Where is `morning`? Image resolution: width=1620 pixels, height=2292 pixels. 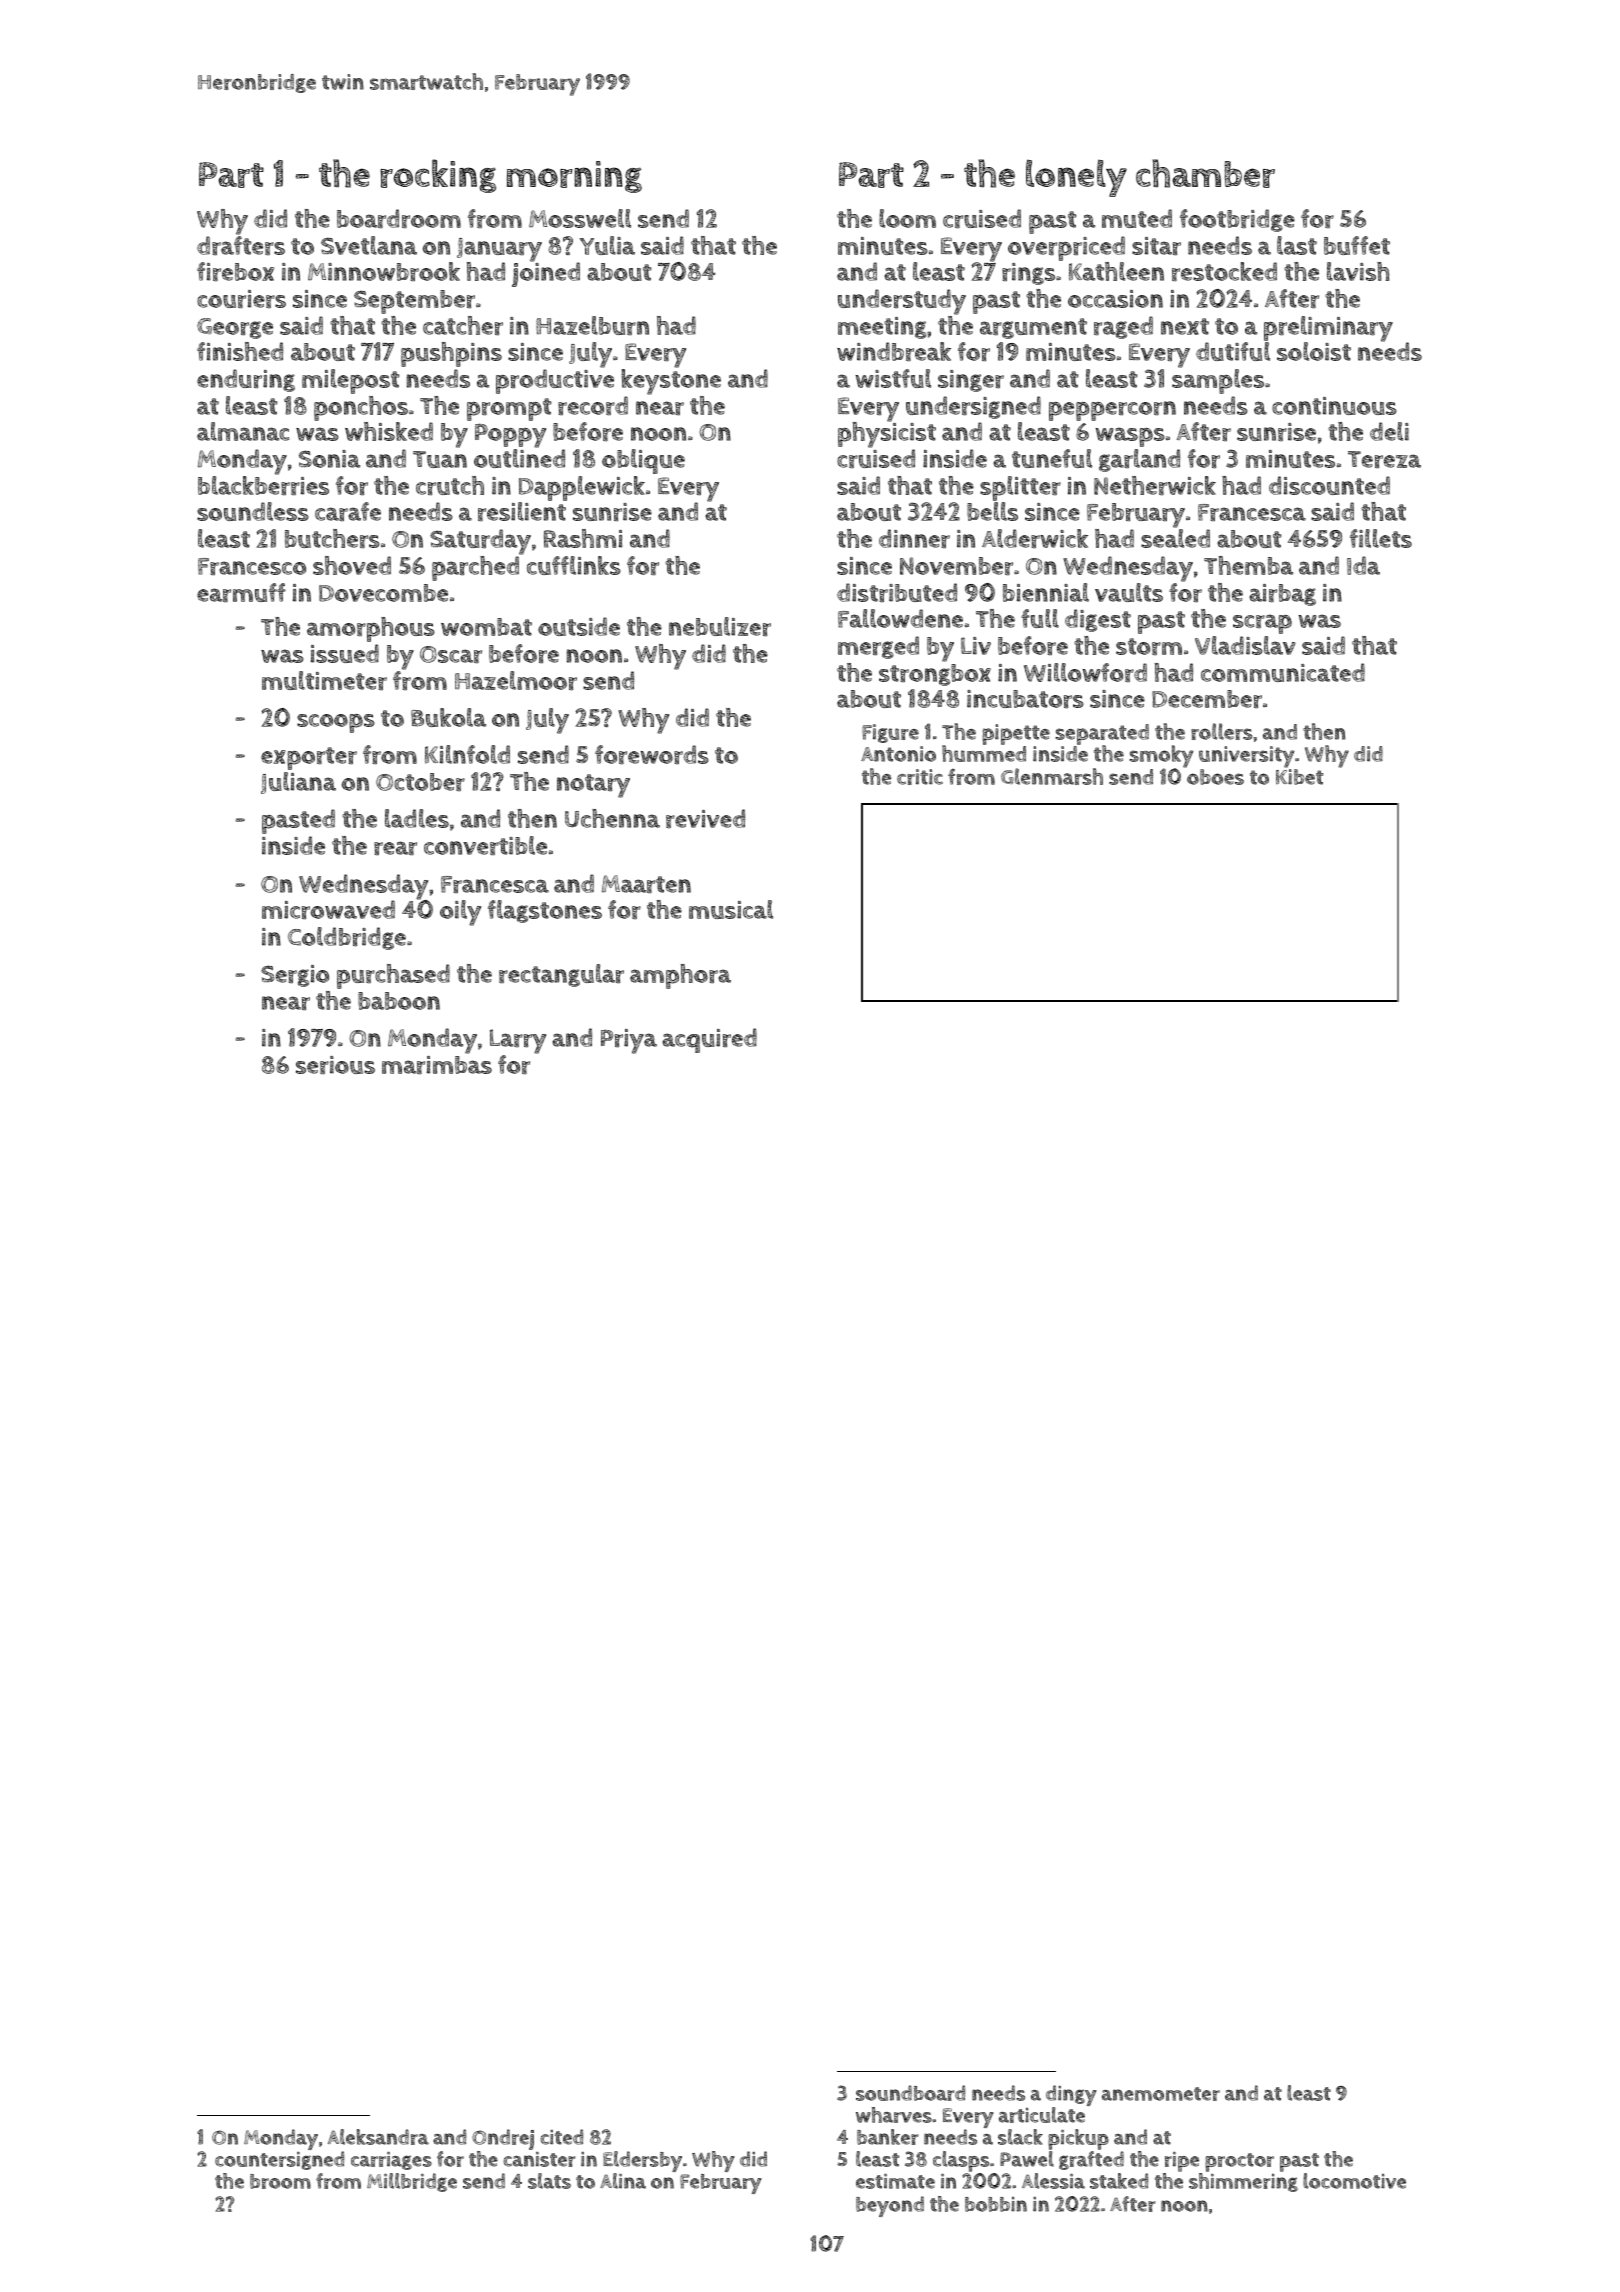 morning is located at coordinates (574, 177).
